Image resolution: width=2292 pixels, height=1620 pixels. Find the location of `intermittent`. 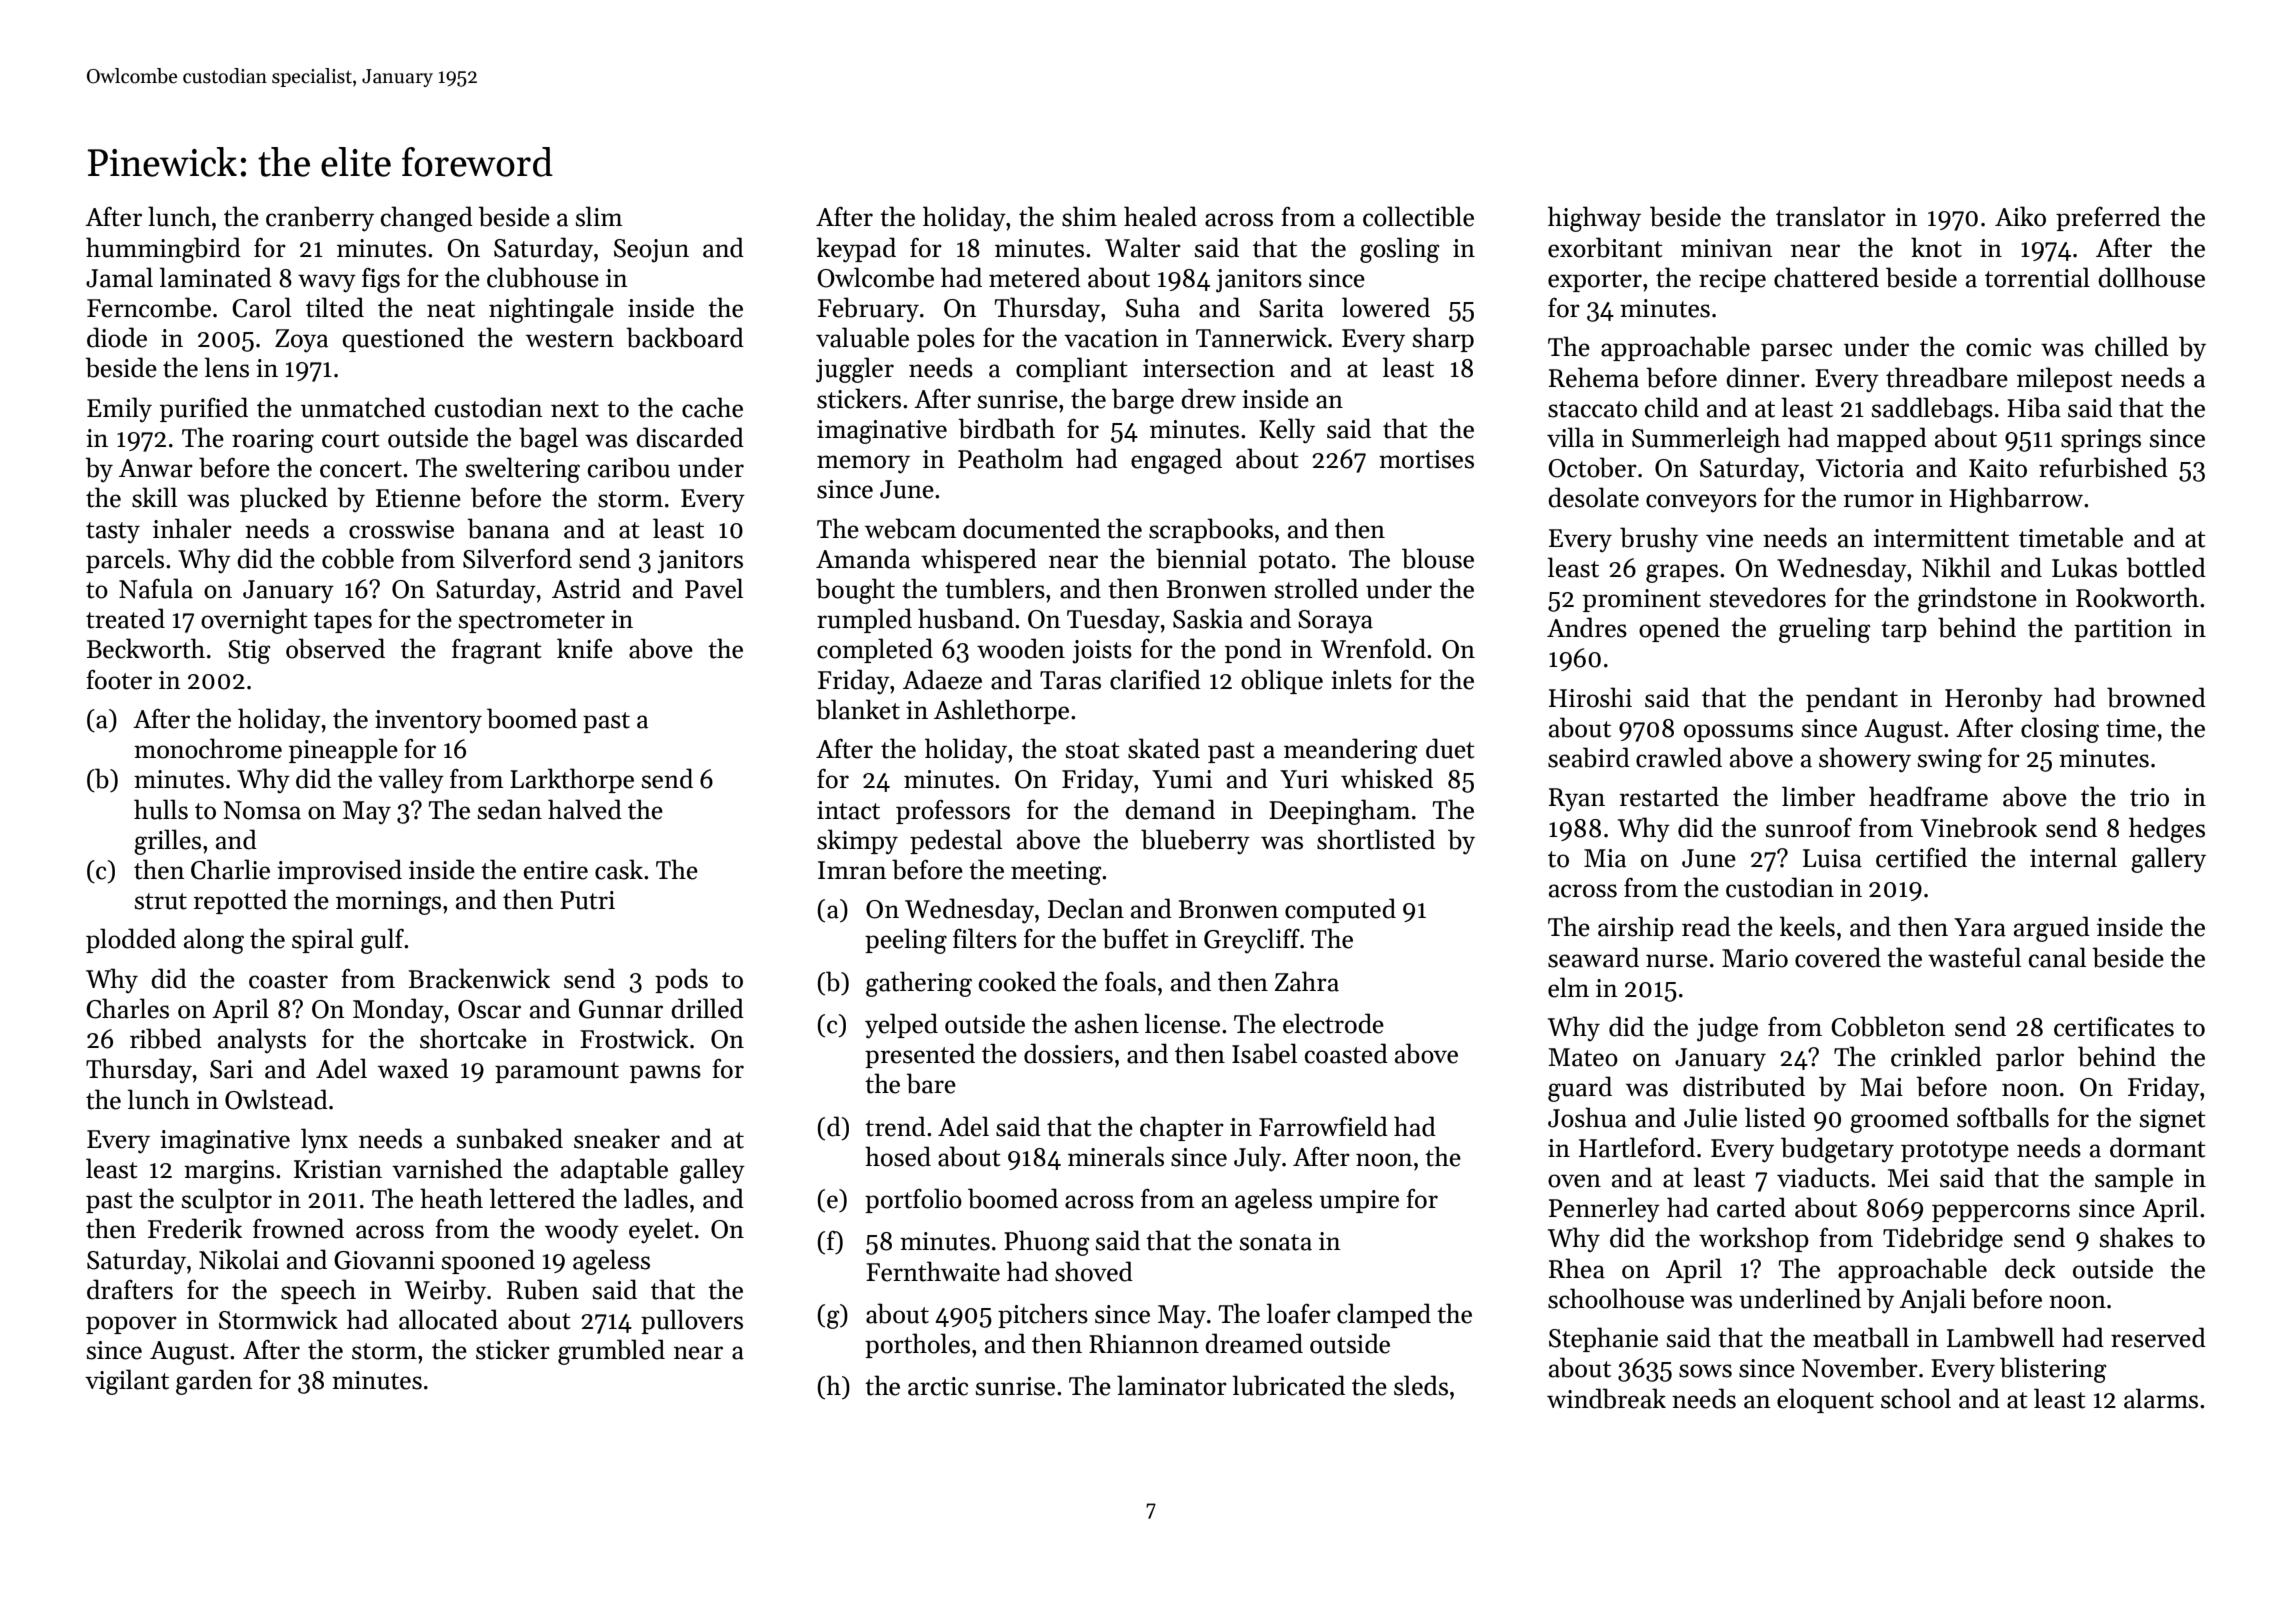

intermittent is located at coordinates (1941, 538).
